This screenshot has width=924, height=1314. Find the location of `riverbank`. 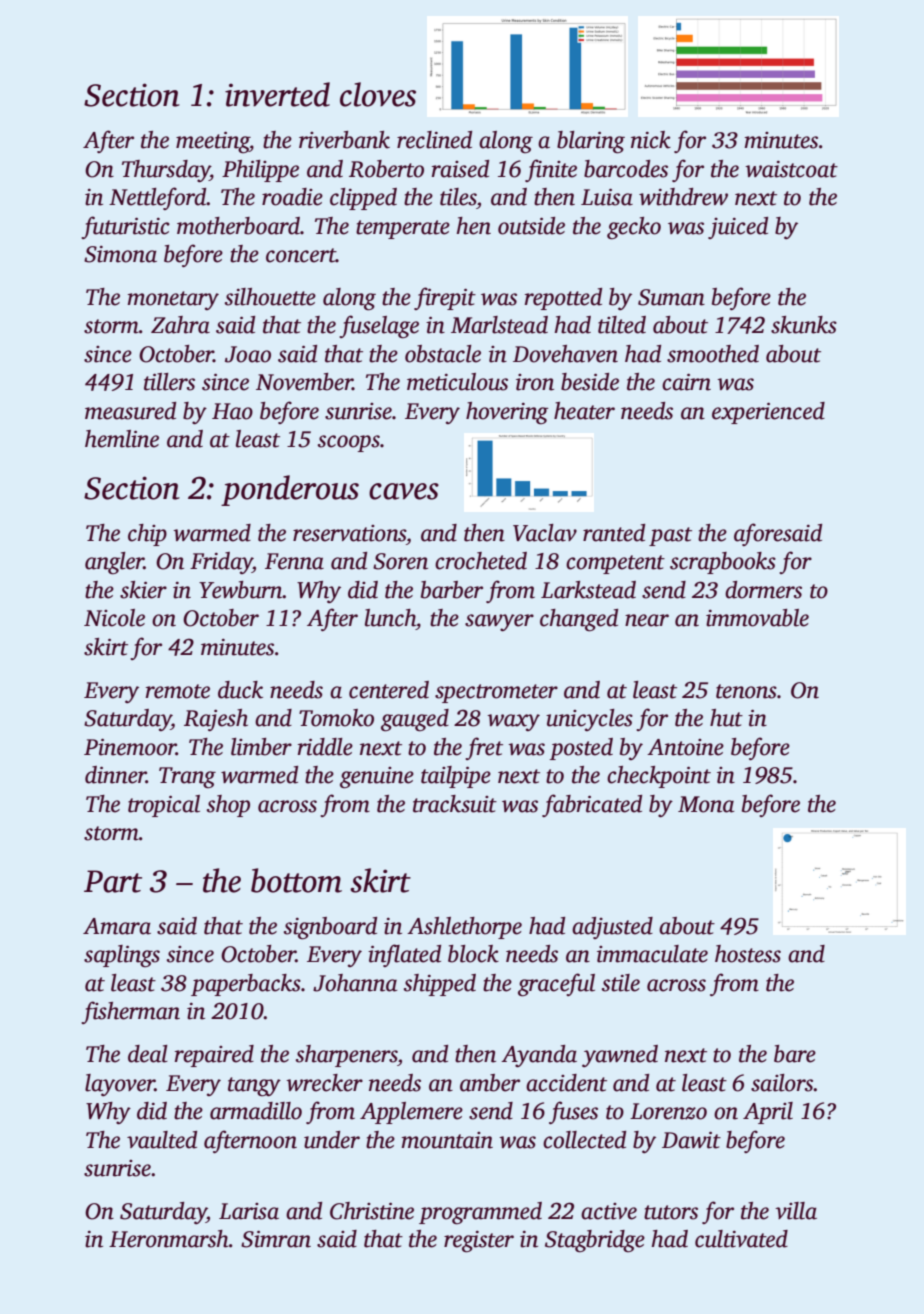

riverbank is located at coordinates (344, 140).
